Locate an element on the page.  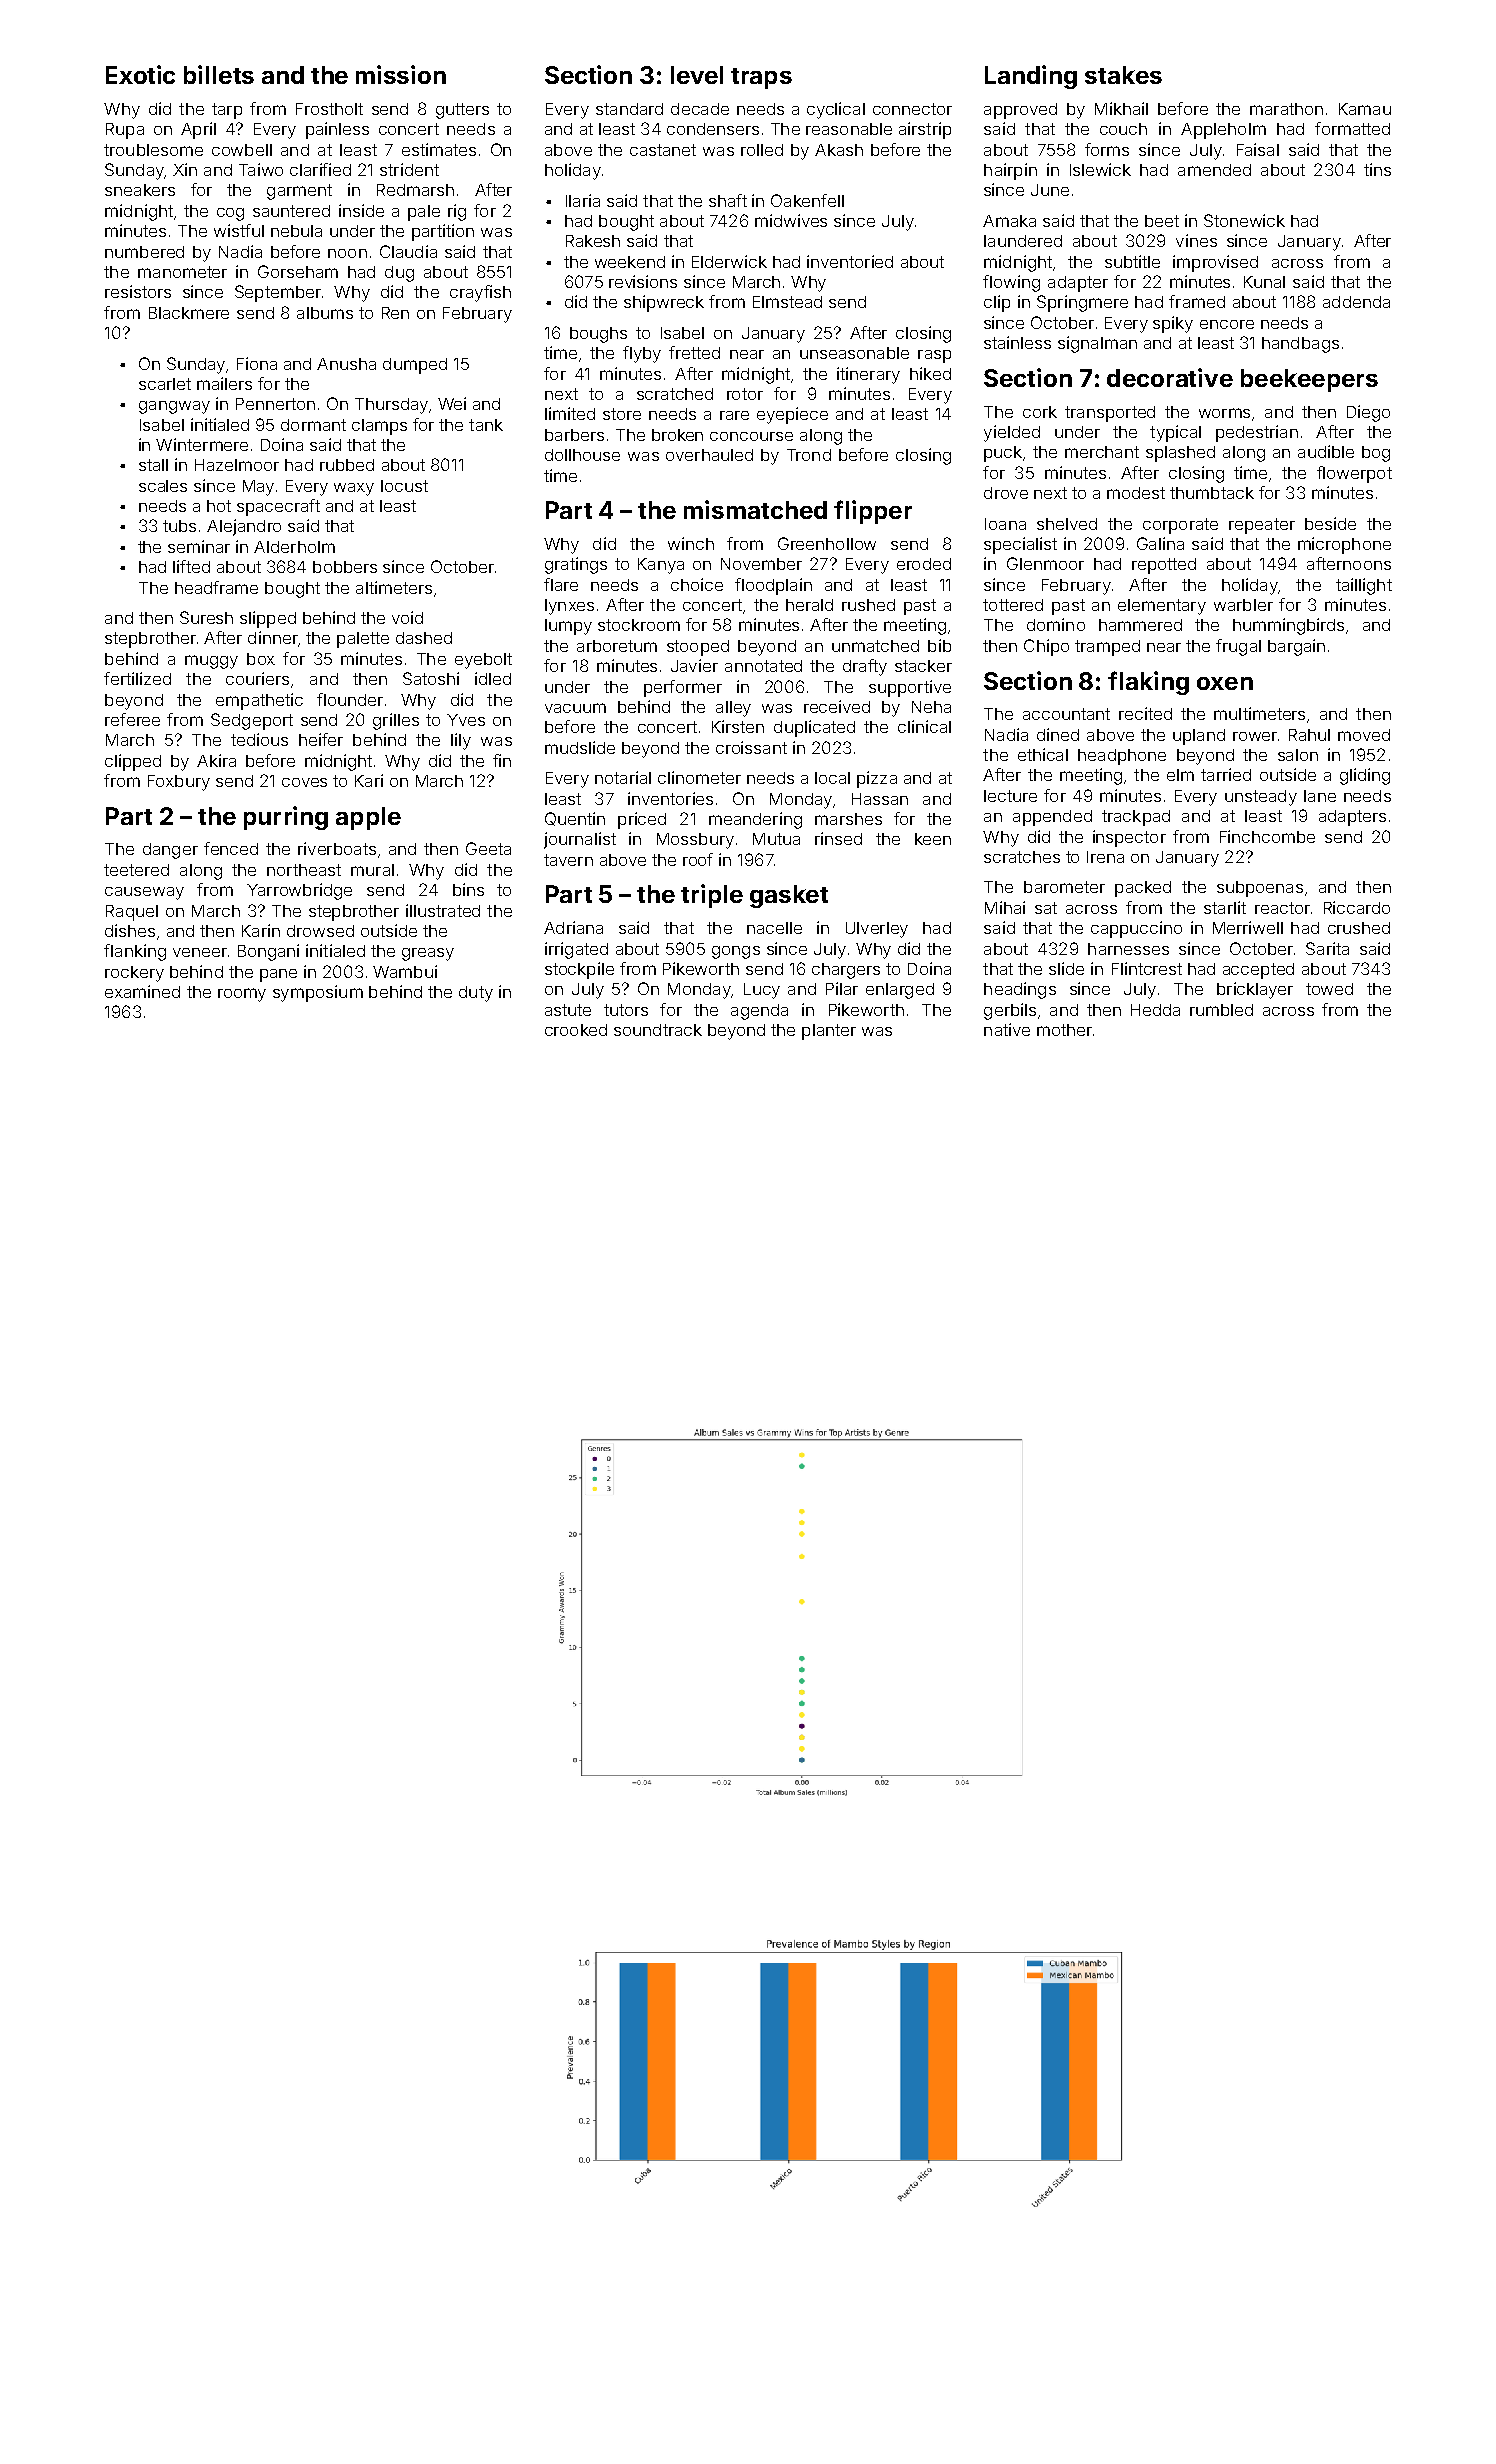
bricklayer is located at coordinates (1255, 990).
